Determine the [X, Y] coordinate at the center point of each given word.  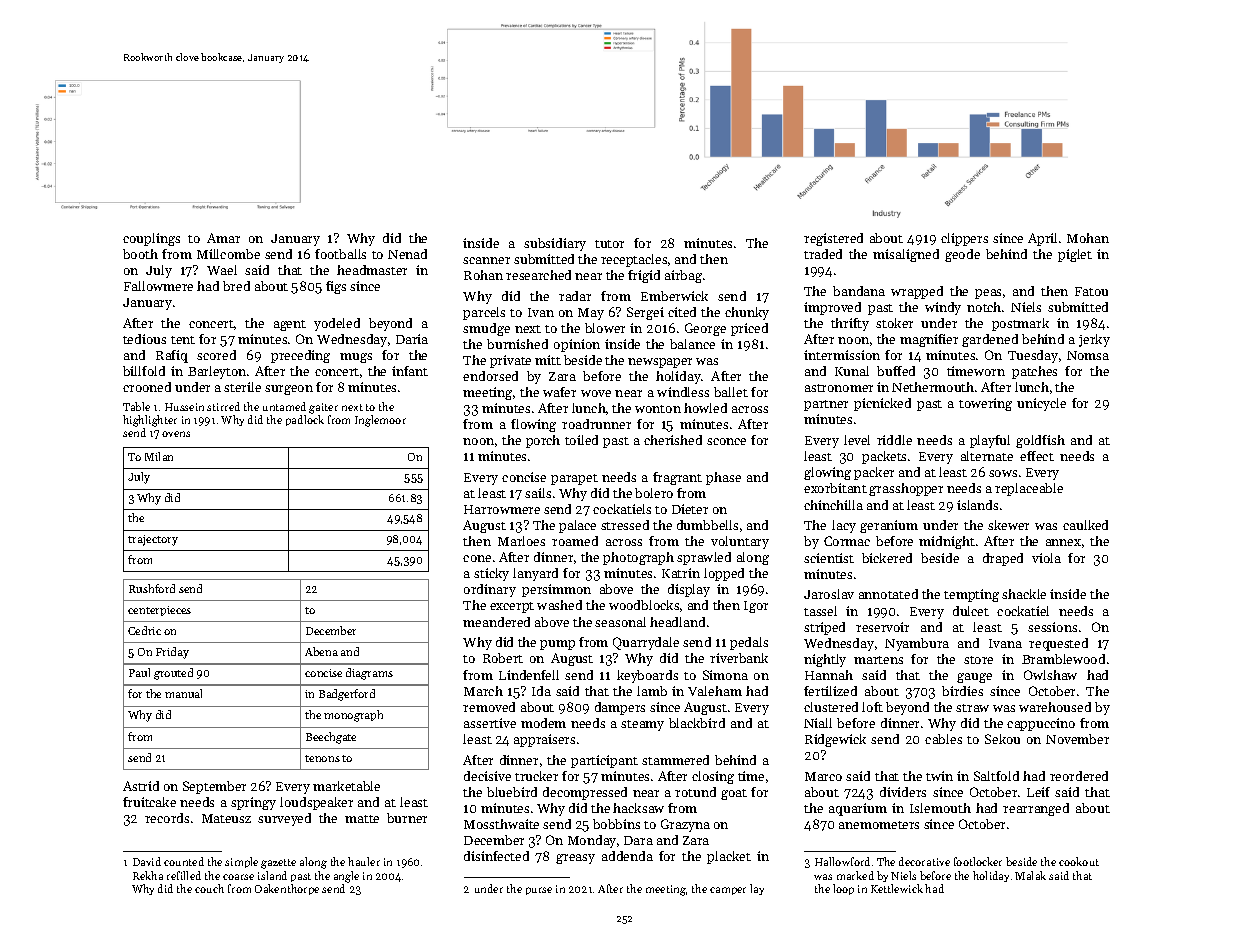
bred [236, 286]
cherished [673, 440]
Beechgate [331, 738]
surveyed [284, 819]
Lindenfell [529, 675]
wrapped [917, 292]
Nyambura [917, 644]
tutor [609, 244]
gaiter [323, 408]
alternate [987, 456]
